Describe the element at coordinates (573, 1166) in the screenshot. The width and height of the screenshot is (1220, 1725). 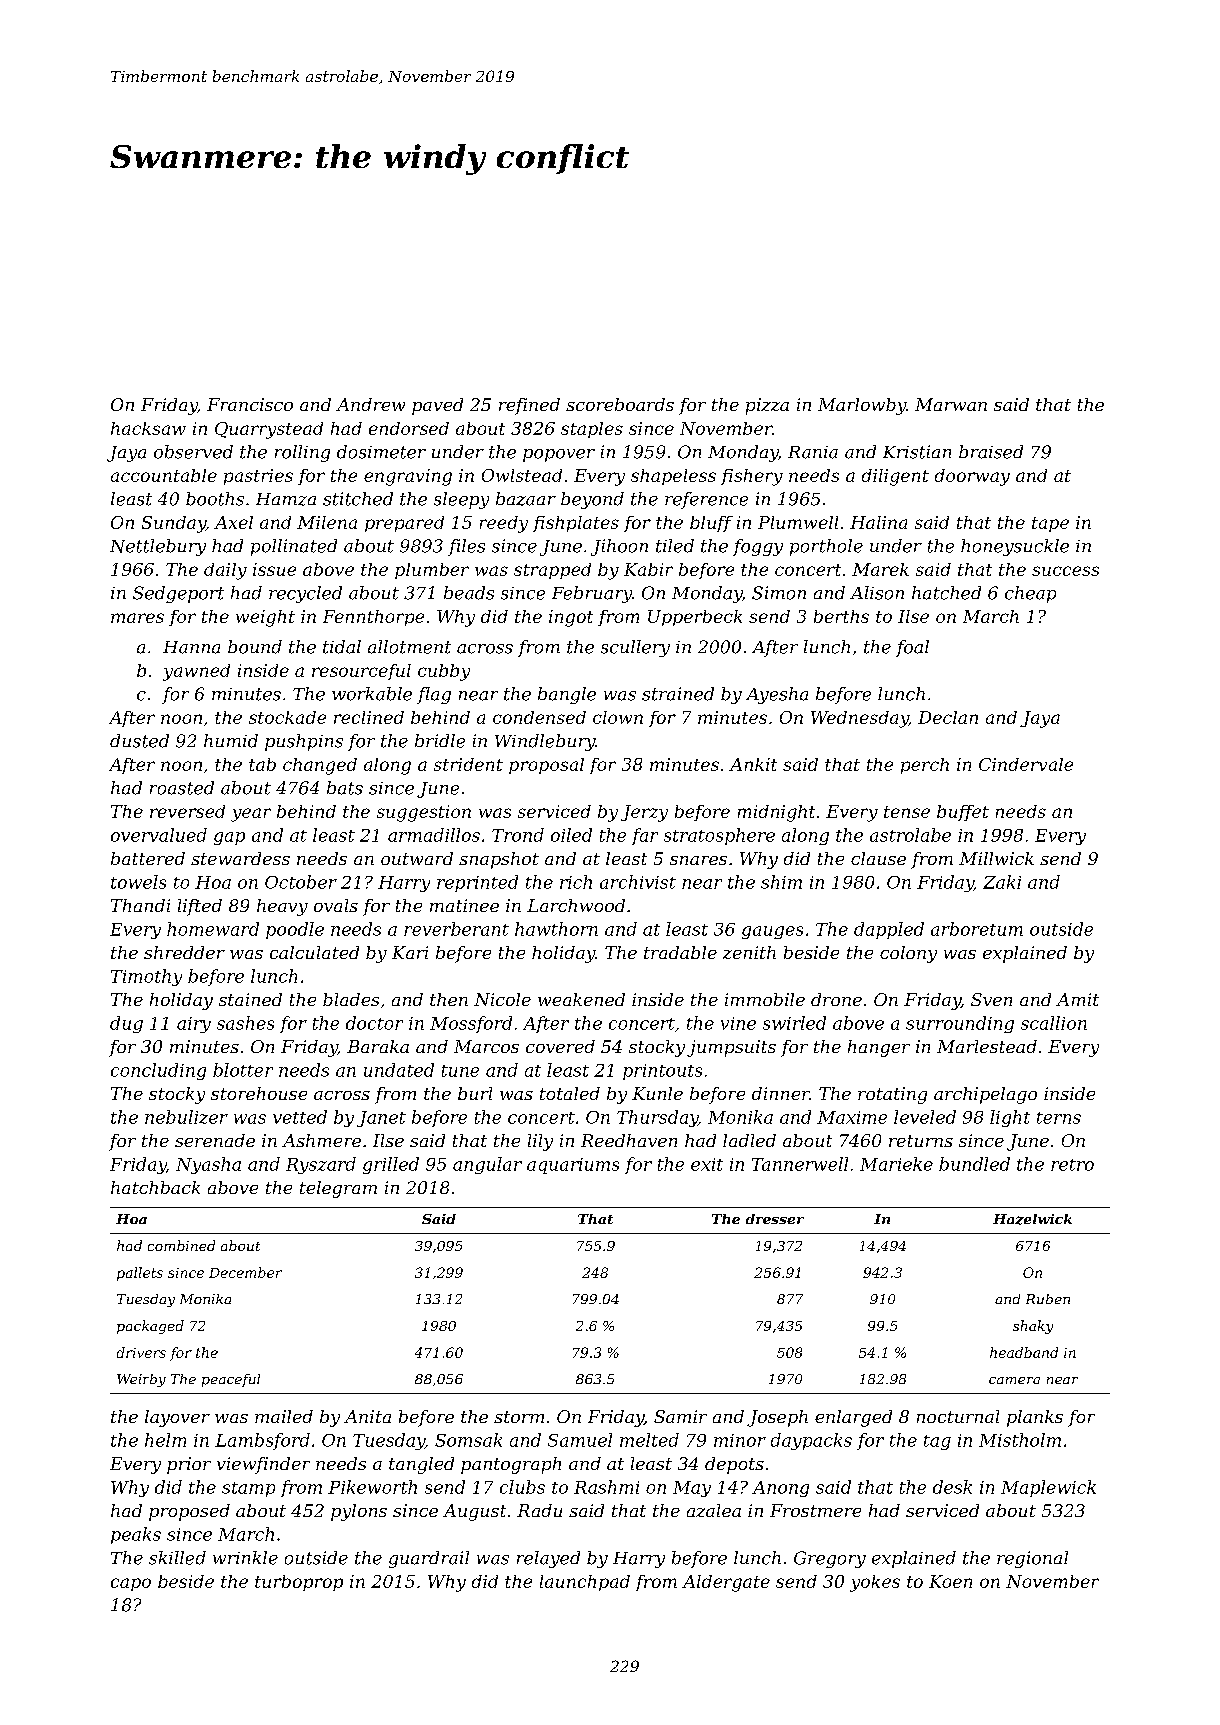
I see `aquariums` at that location.
